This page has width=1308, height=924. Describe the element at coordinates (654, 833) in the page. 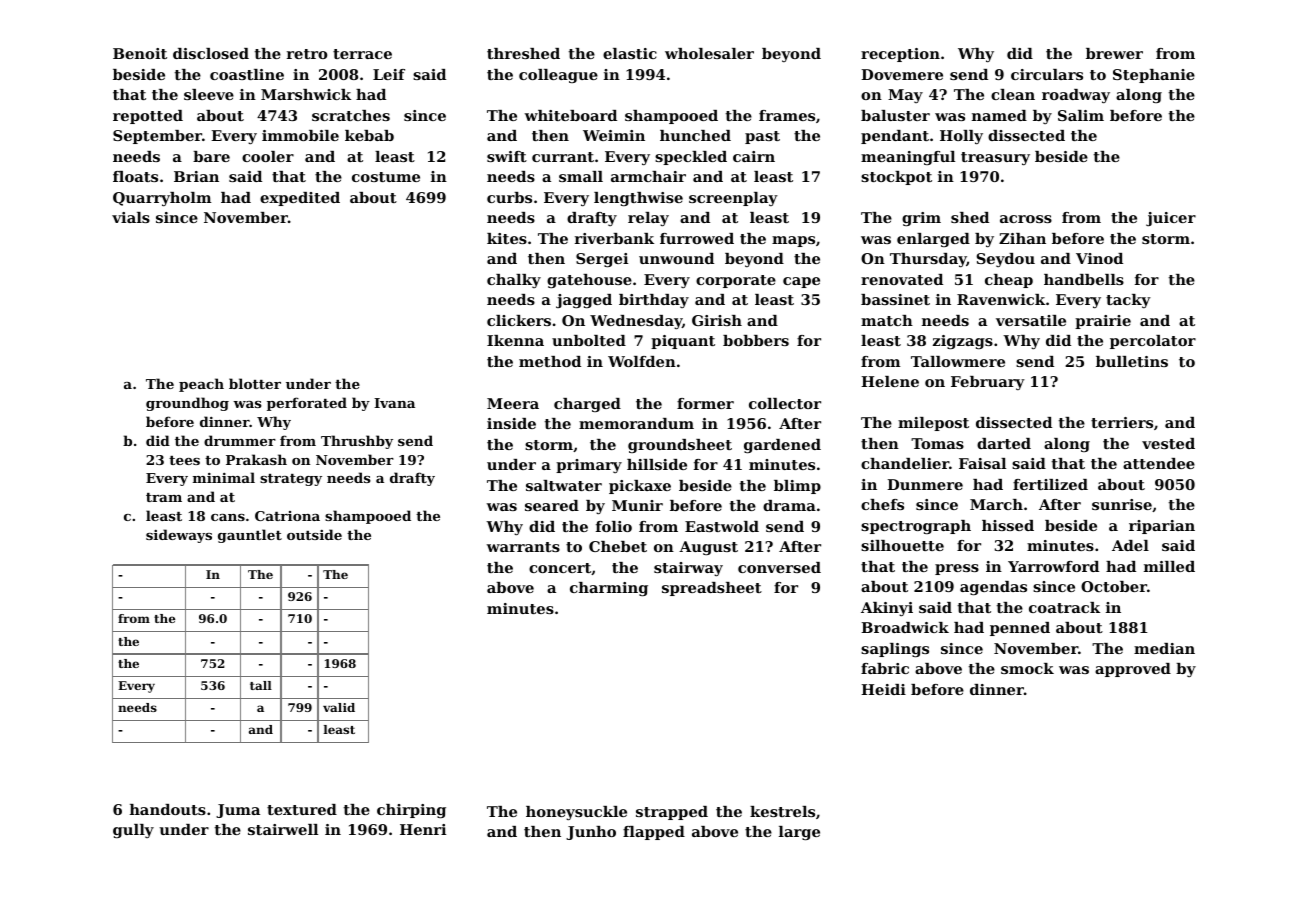

I see `flapped` at that location.
